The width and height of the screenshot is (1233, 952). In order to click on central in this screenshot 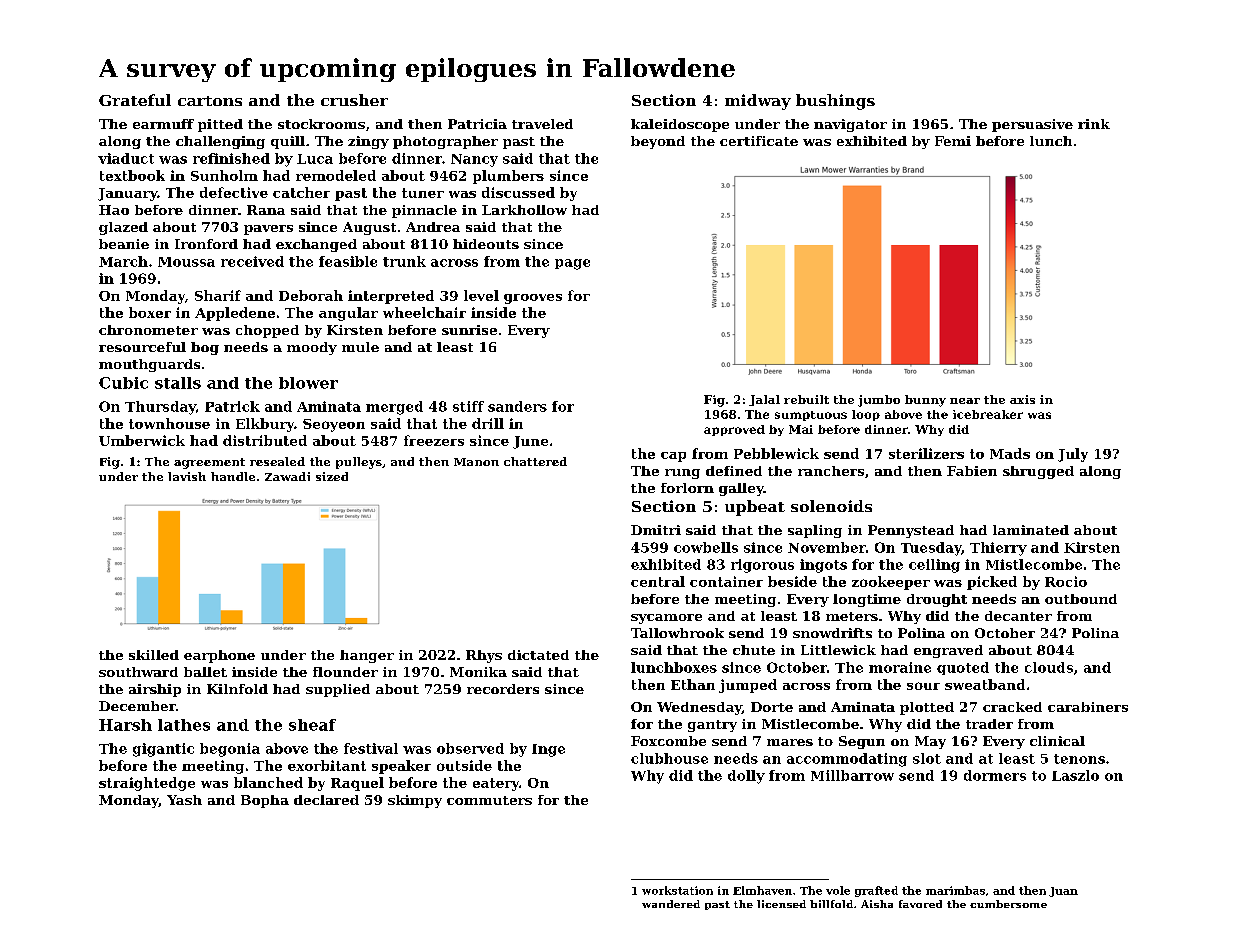, I will do `click(658, 581)`.
